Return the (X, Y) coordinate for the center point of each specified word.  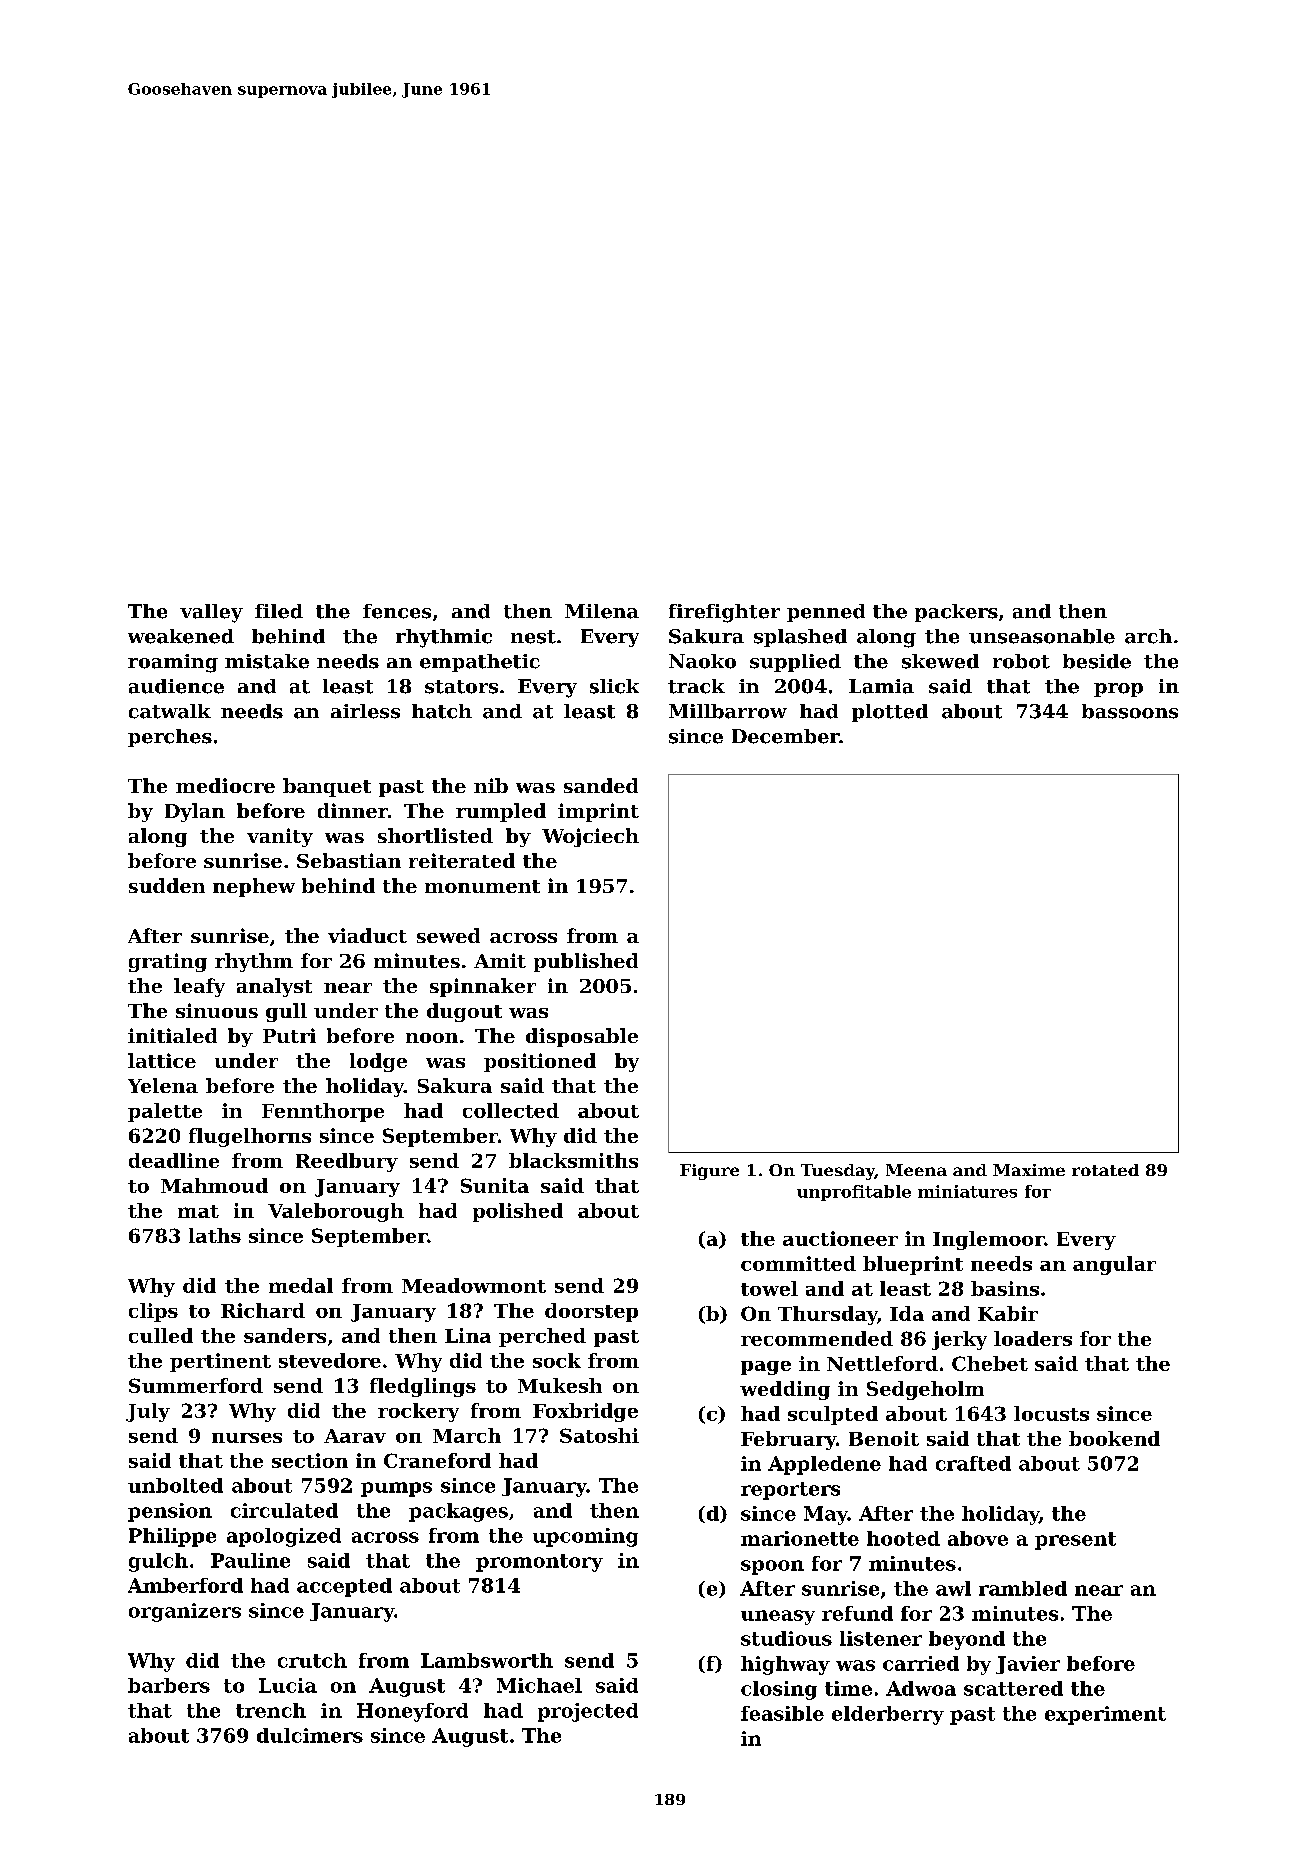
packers (956, 613)
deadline (174, 1160)
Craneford (437, 1460)
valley (211, 613)
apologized (284, 1537)
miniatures (967, 1191)
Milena (602, 611)
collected (511, 1110)
